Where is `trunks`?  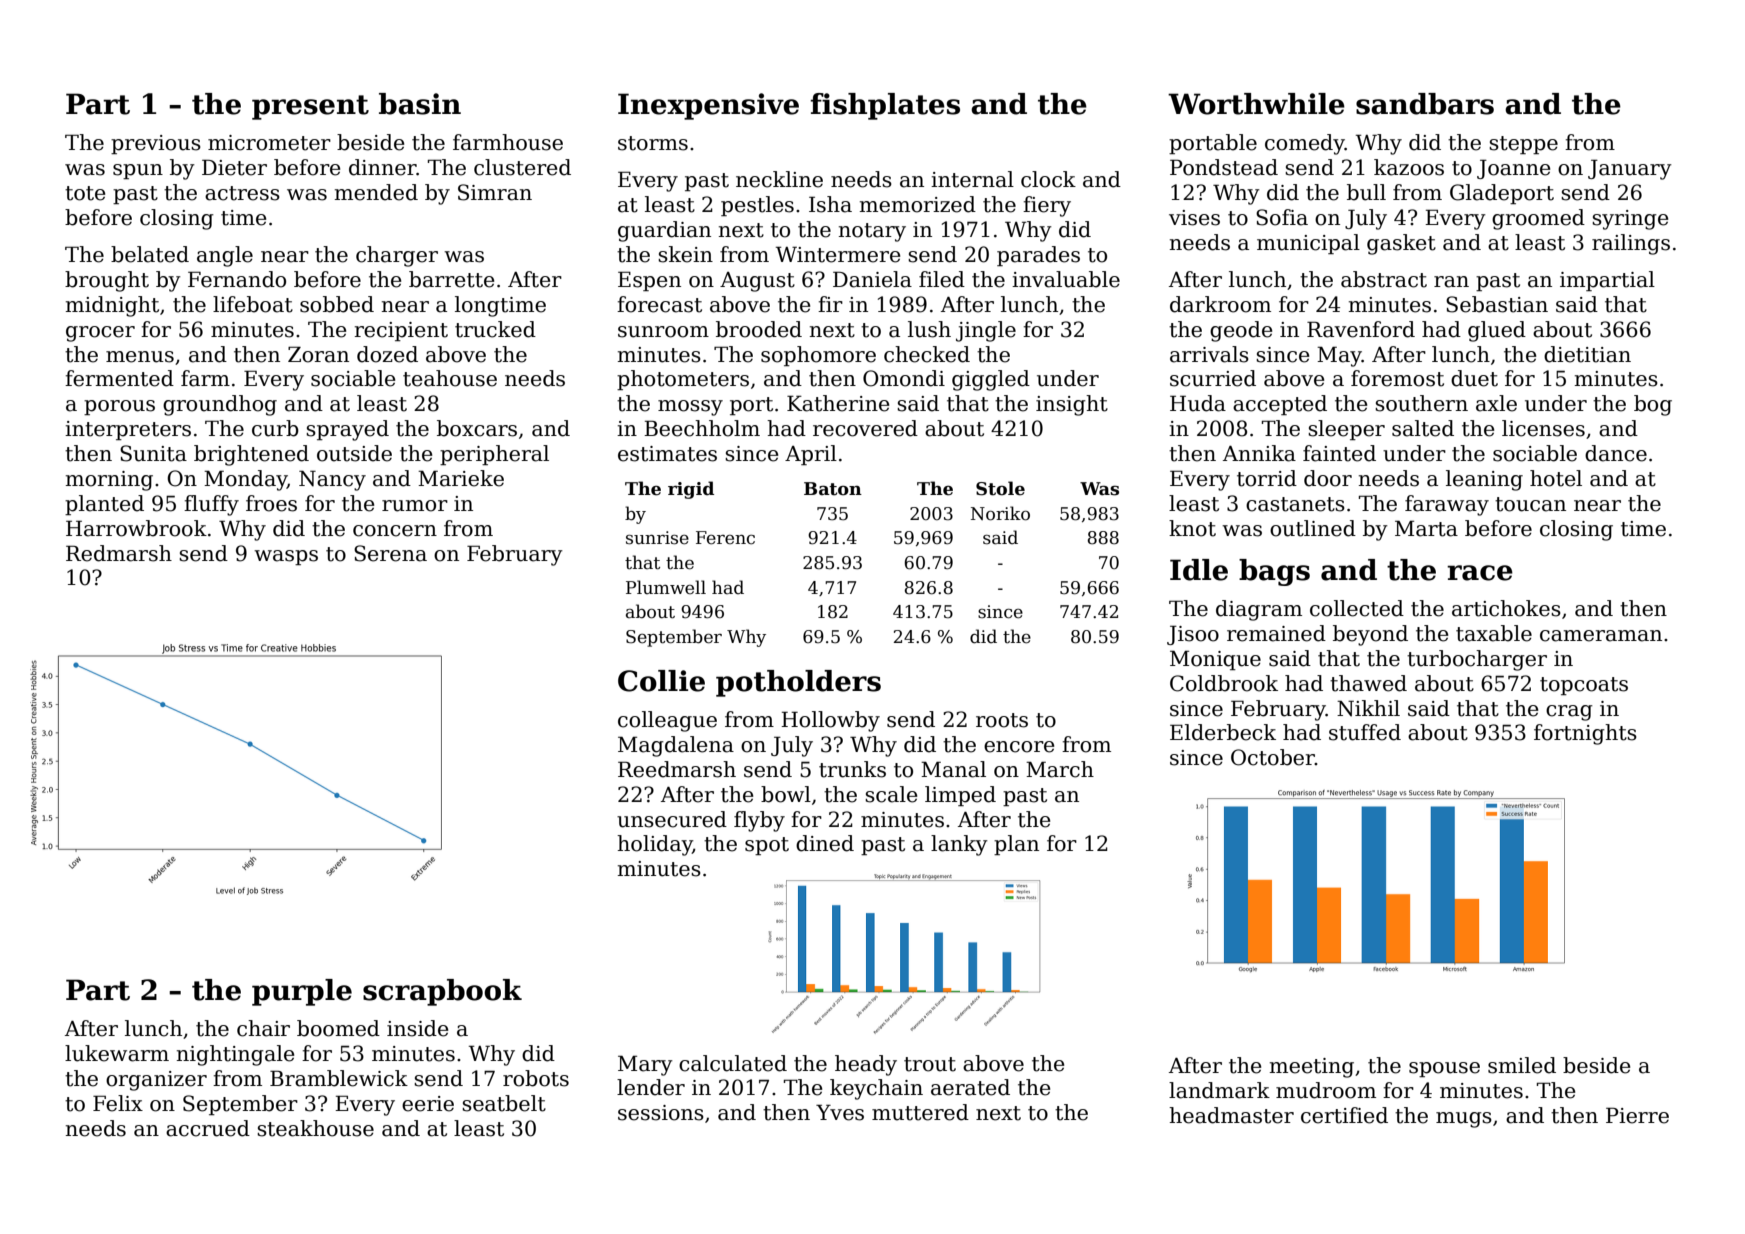 trunks is located at coordinates (852, 769).
